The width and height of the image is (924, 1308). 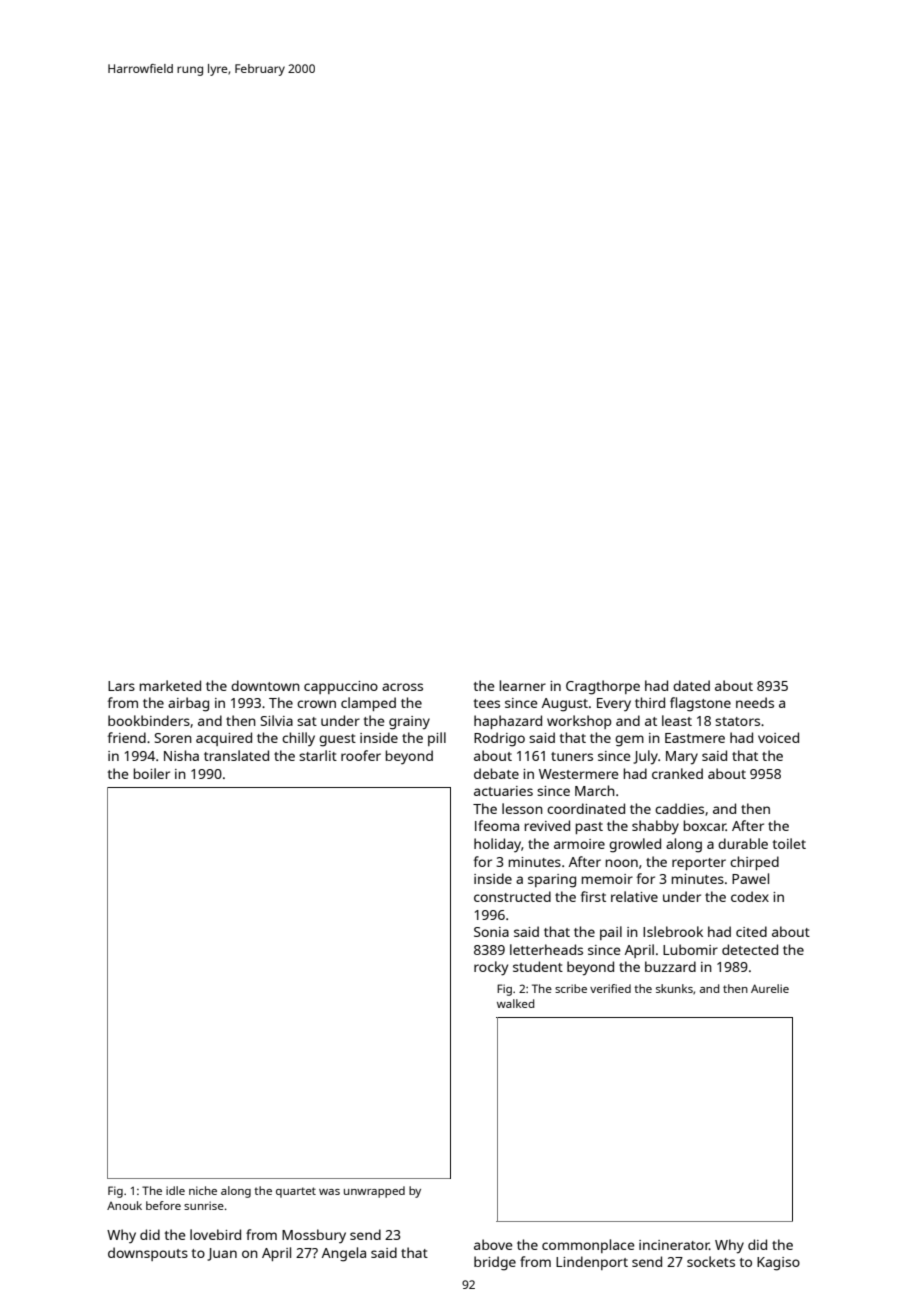 I want to click on needs, so click(x=755, y=702).
